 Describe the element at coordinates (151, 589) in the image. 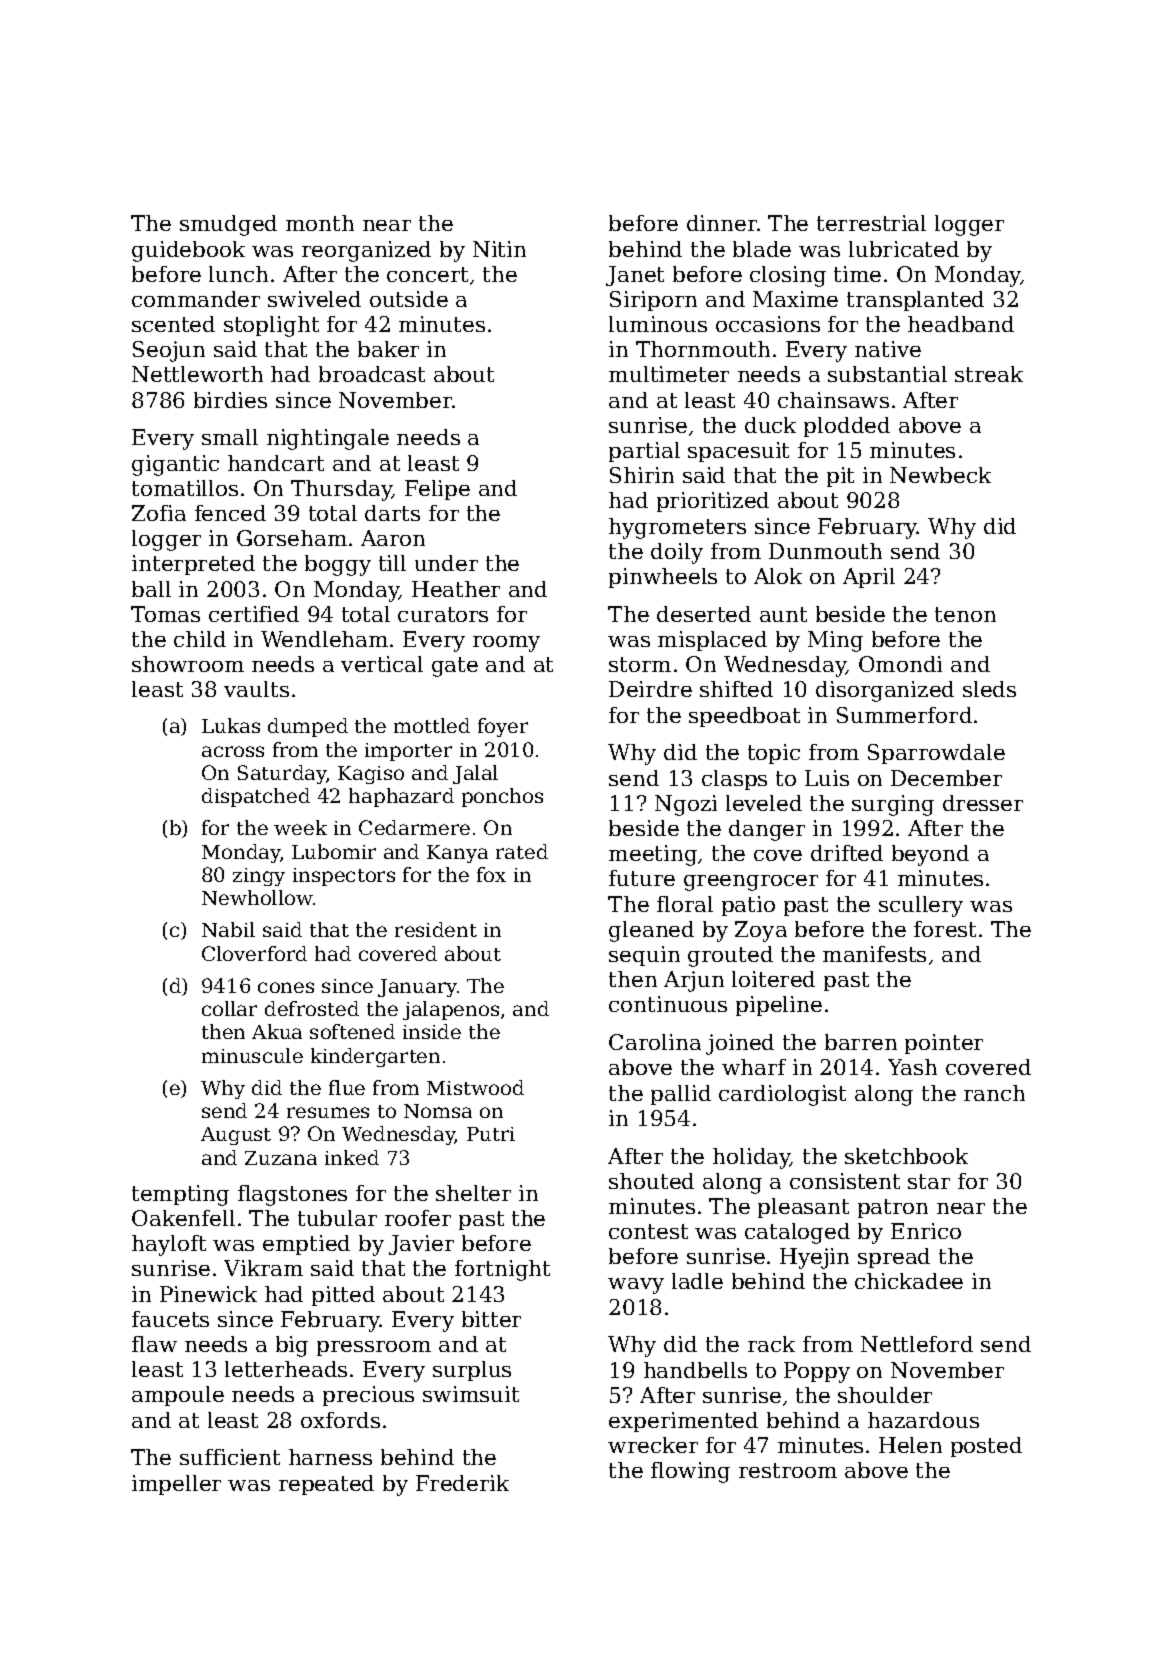

I see `ball` at that location.
